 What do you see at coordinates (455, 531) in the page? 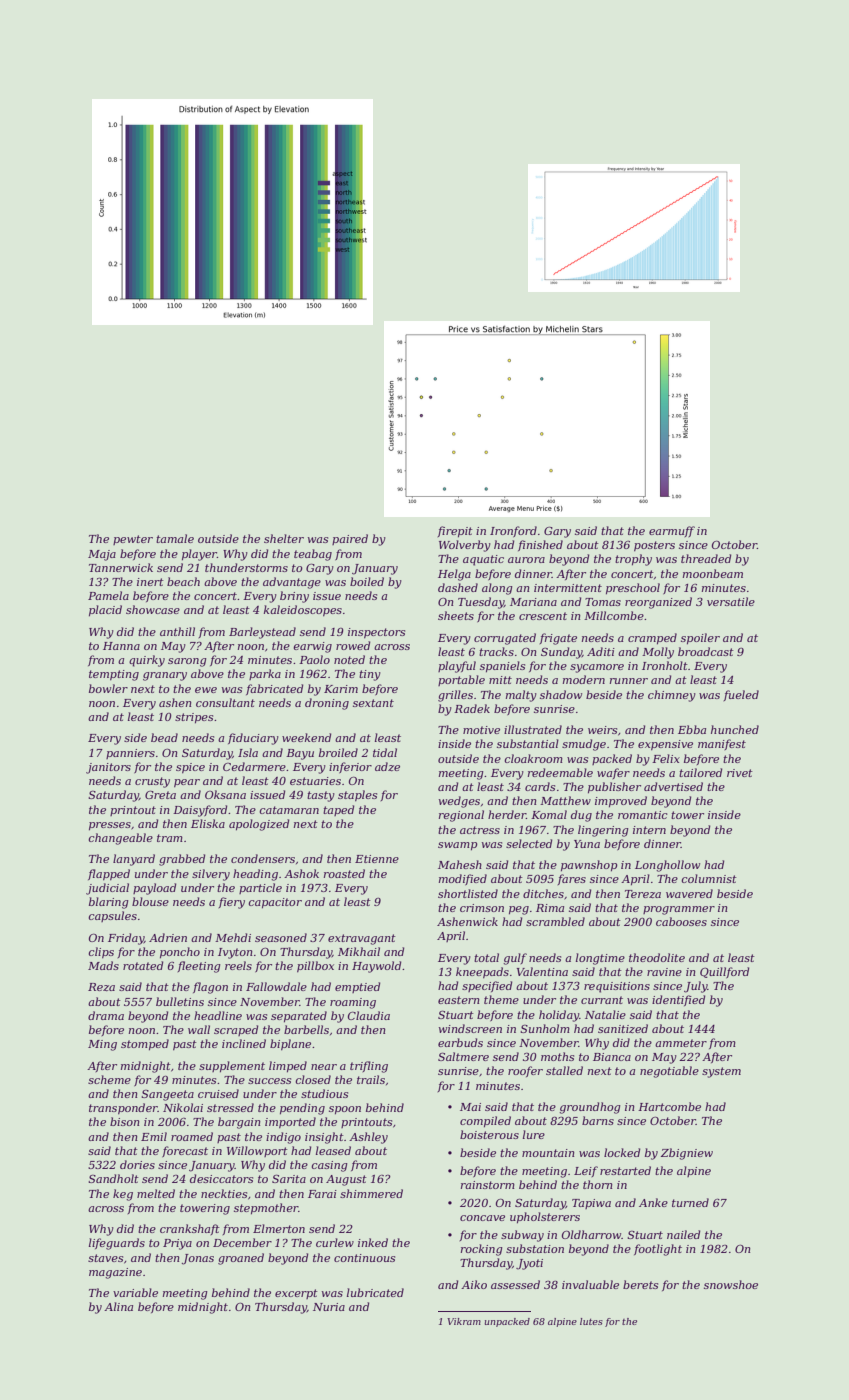
I see `firepit` at bounding box center [455, 531].
